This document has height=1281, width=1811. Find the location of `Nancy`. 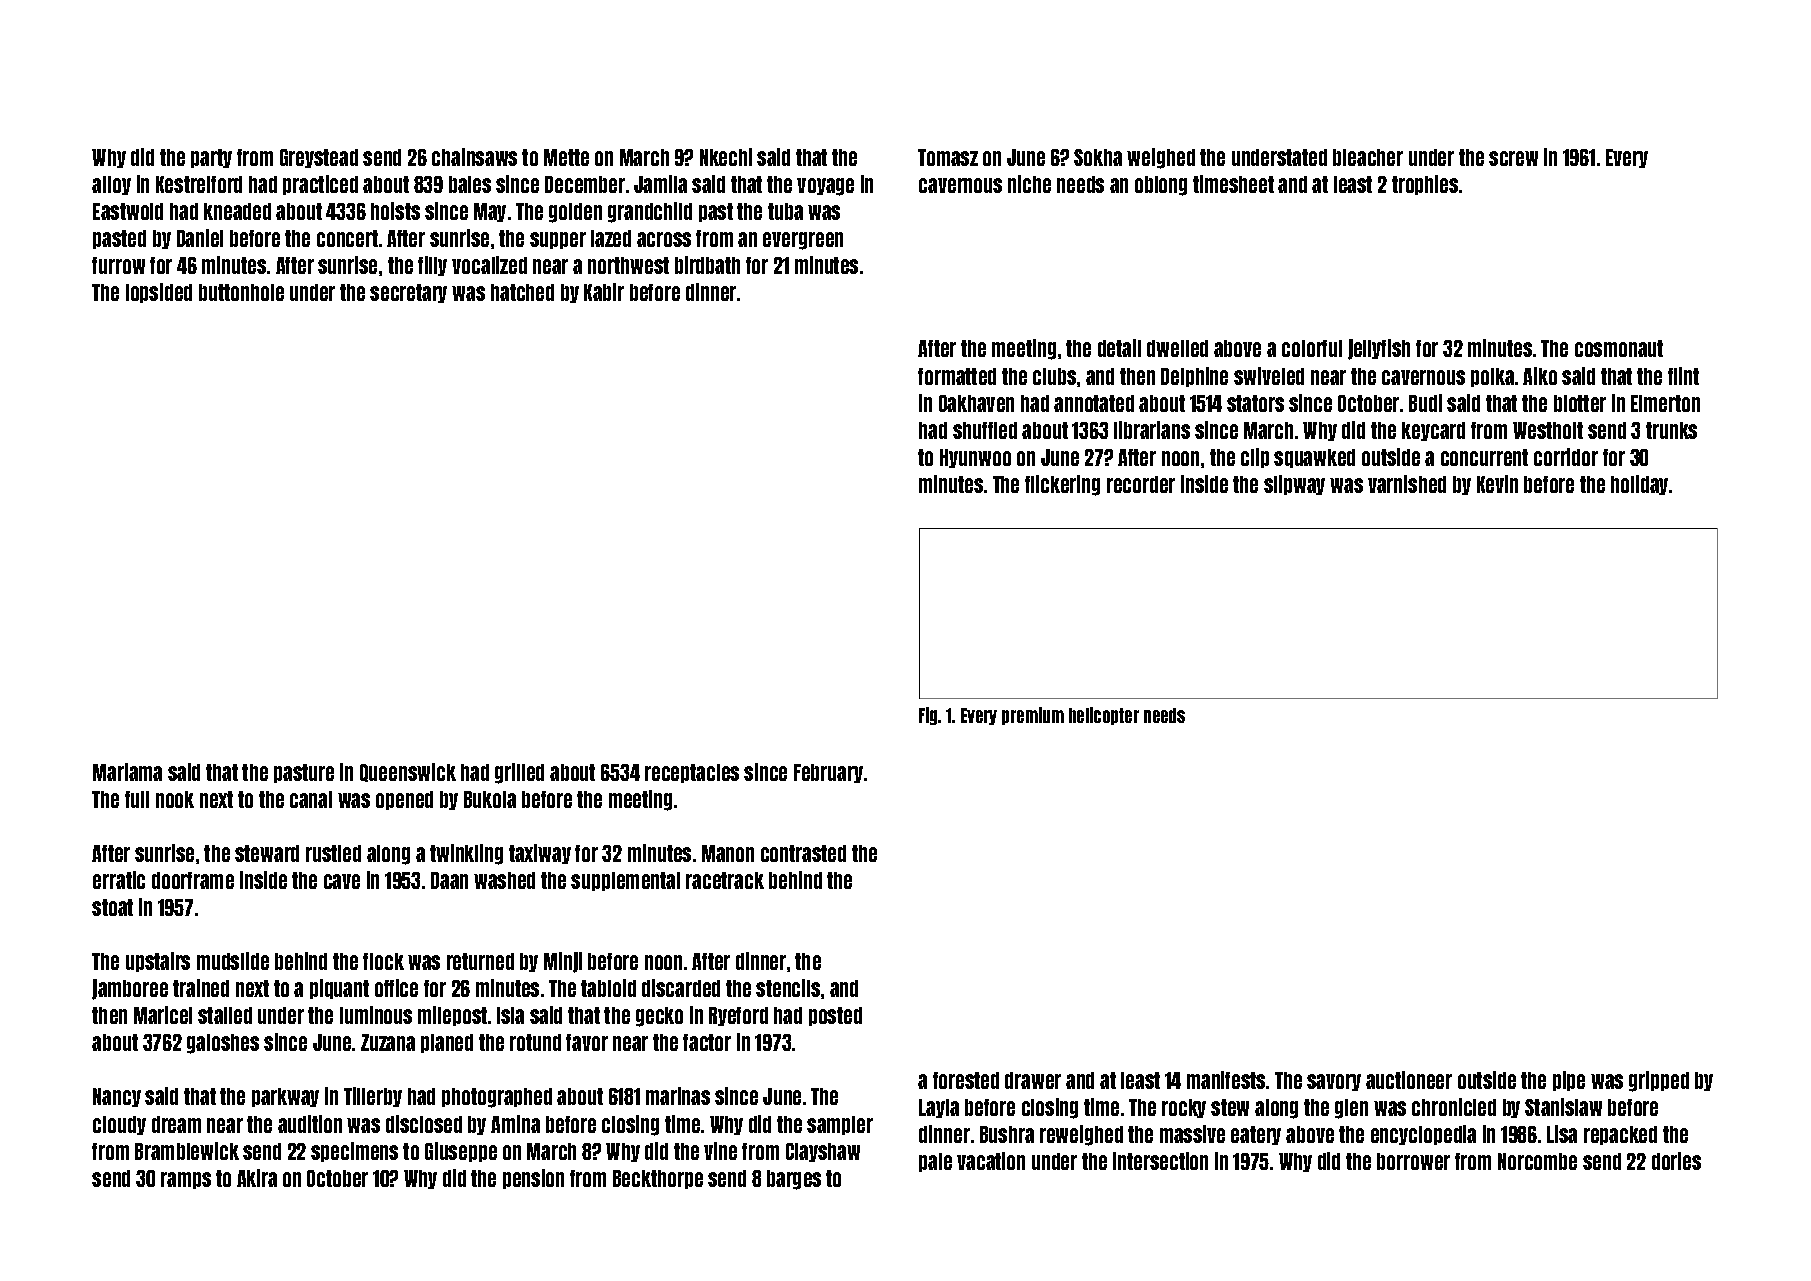

Nancy is located at coordinates (117, 1097).
